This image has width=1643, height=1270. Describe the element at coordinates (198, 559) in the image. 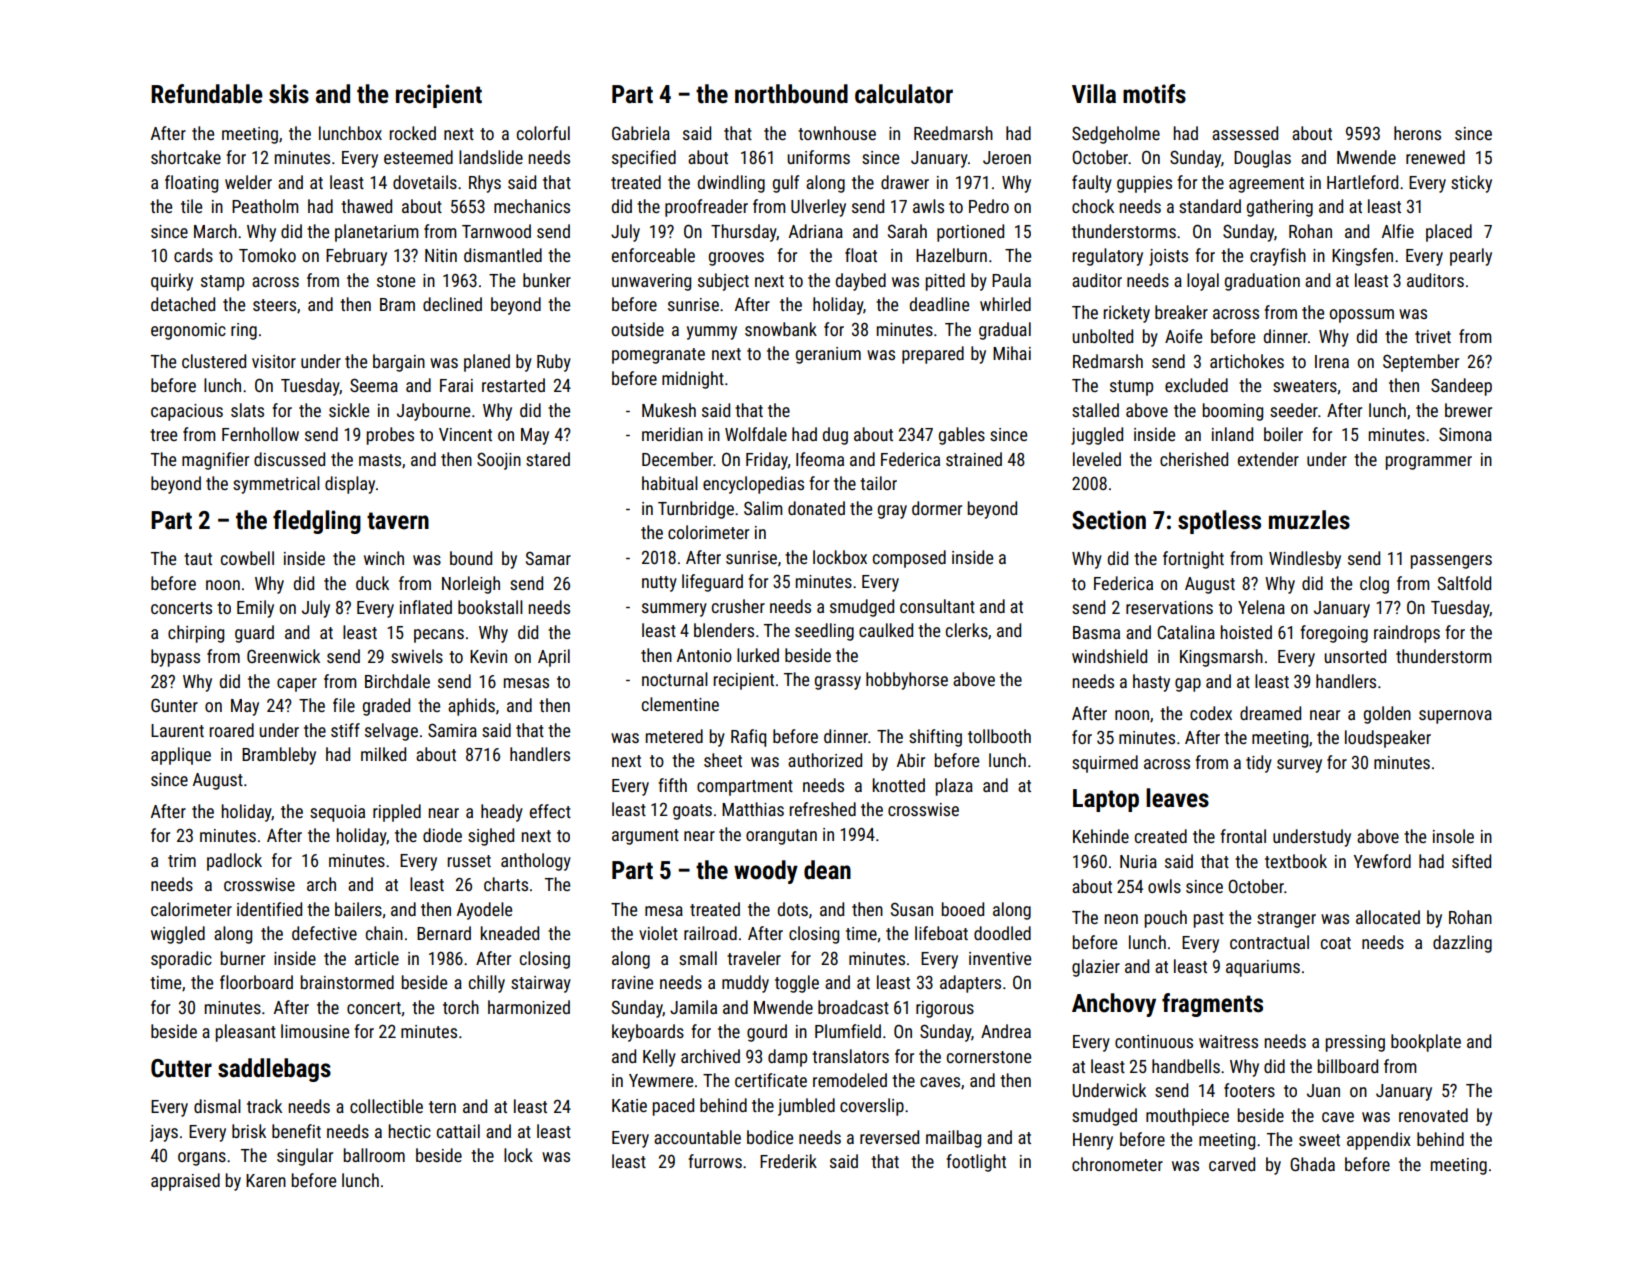

I see `taut` at that location.
